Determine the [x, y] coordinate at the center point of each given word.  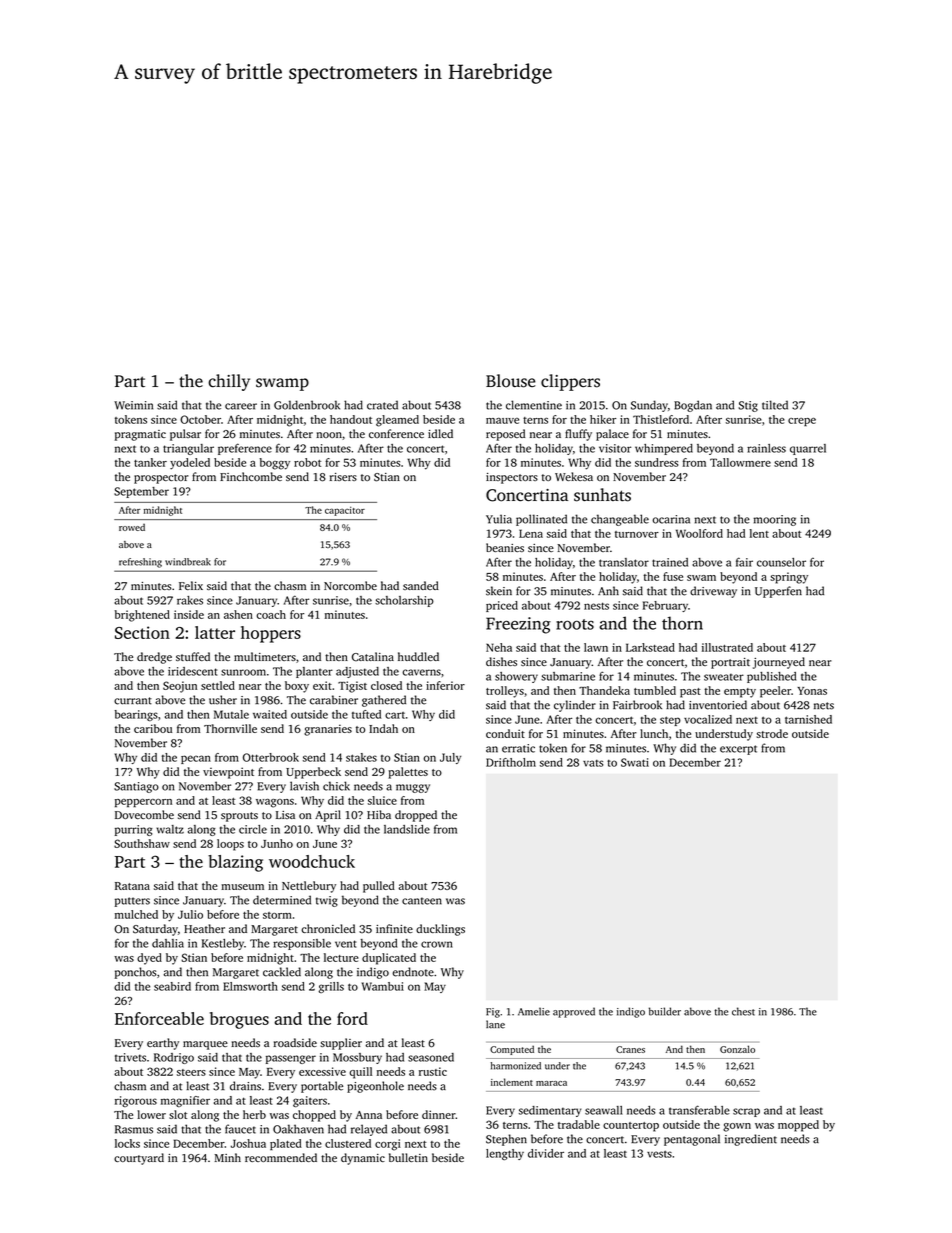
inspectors [512, 478]
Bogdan [693, 406]
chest [743, 1011]
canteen [422, 901]
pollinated [541, 520]
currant [133, 701]
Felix [191, 585]
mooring [775, 520]
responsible [302, 944]
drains [245, 1086]
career [241, 406]
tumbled [655, 690]
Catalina [373, 657]
